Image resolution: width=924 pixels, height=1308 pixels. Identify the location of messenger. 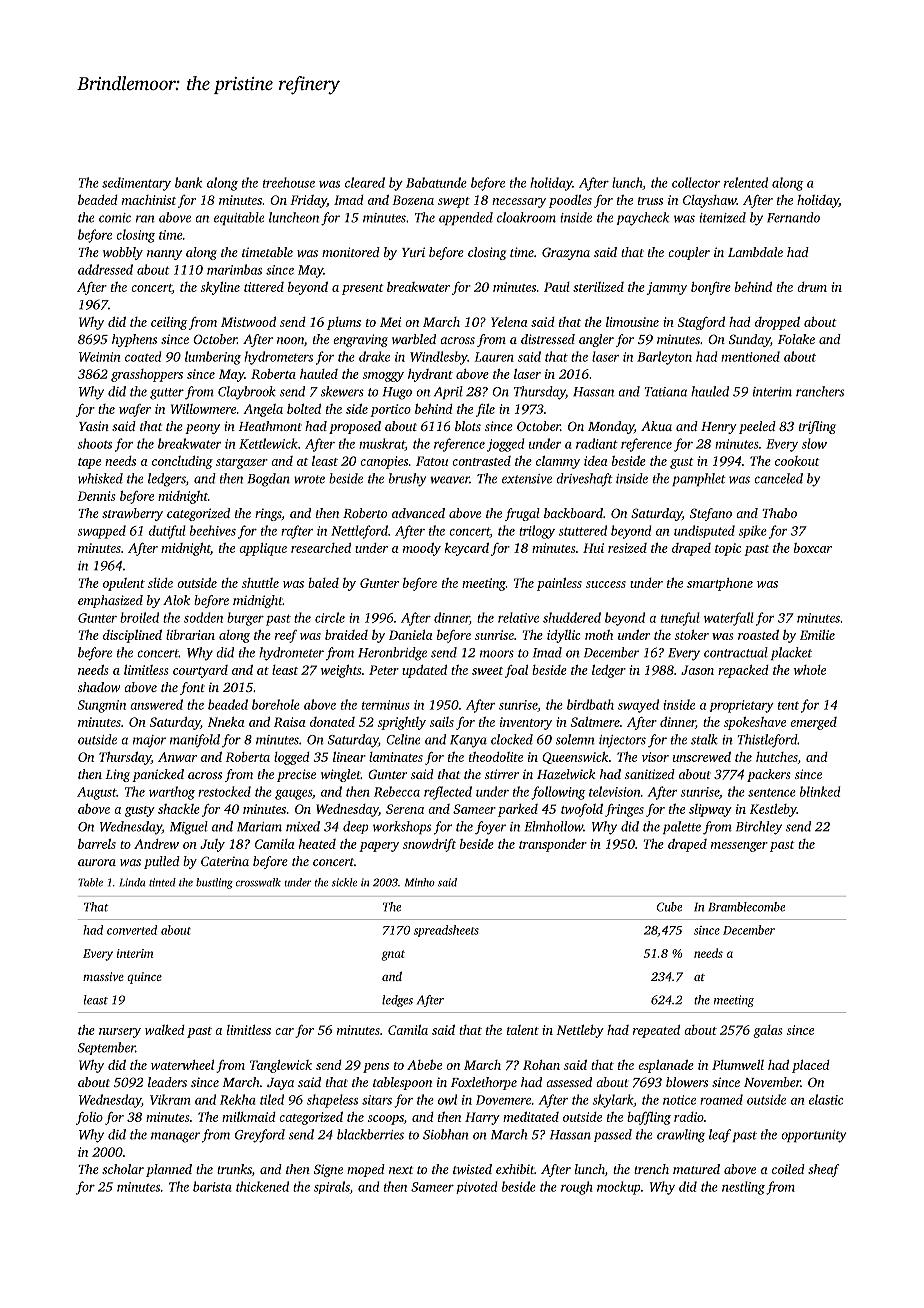
(739, 847).
